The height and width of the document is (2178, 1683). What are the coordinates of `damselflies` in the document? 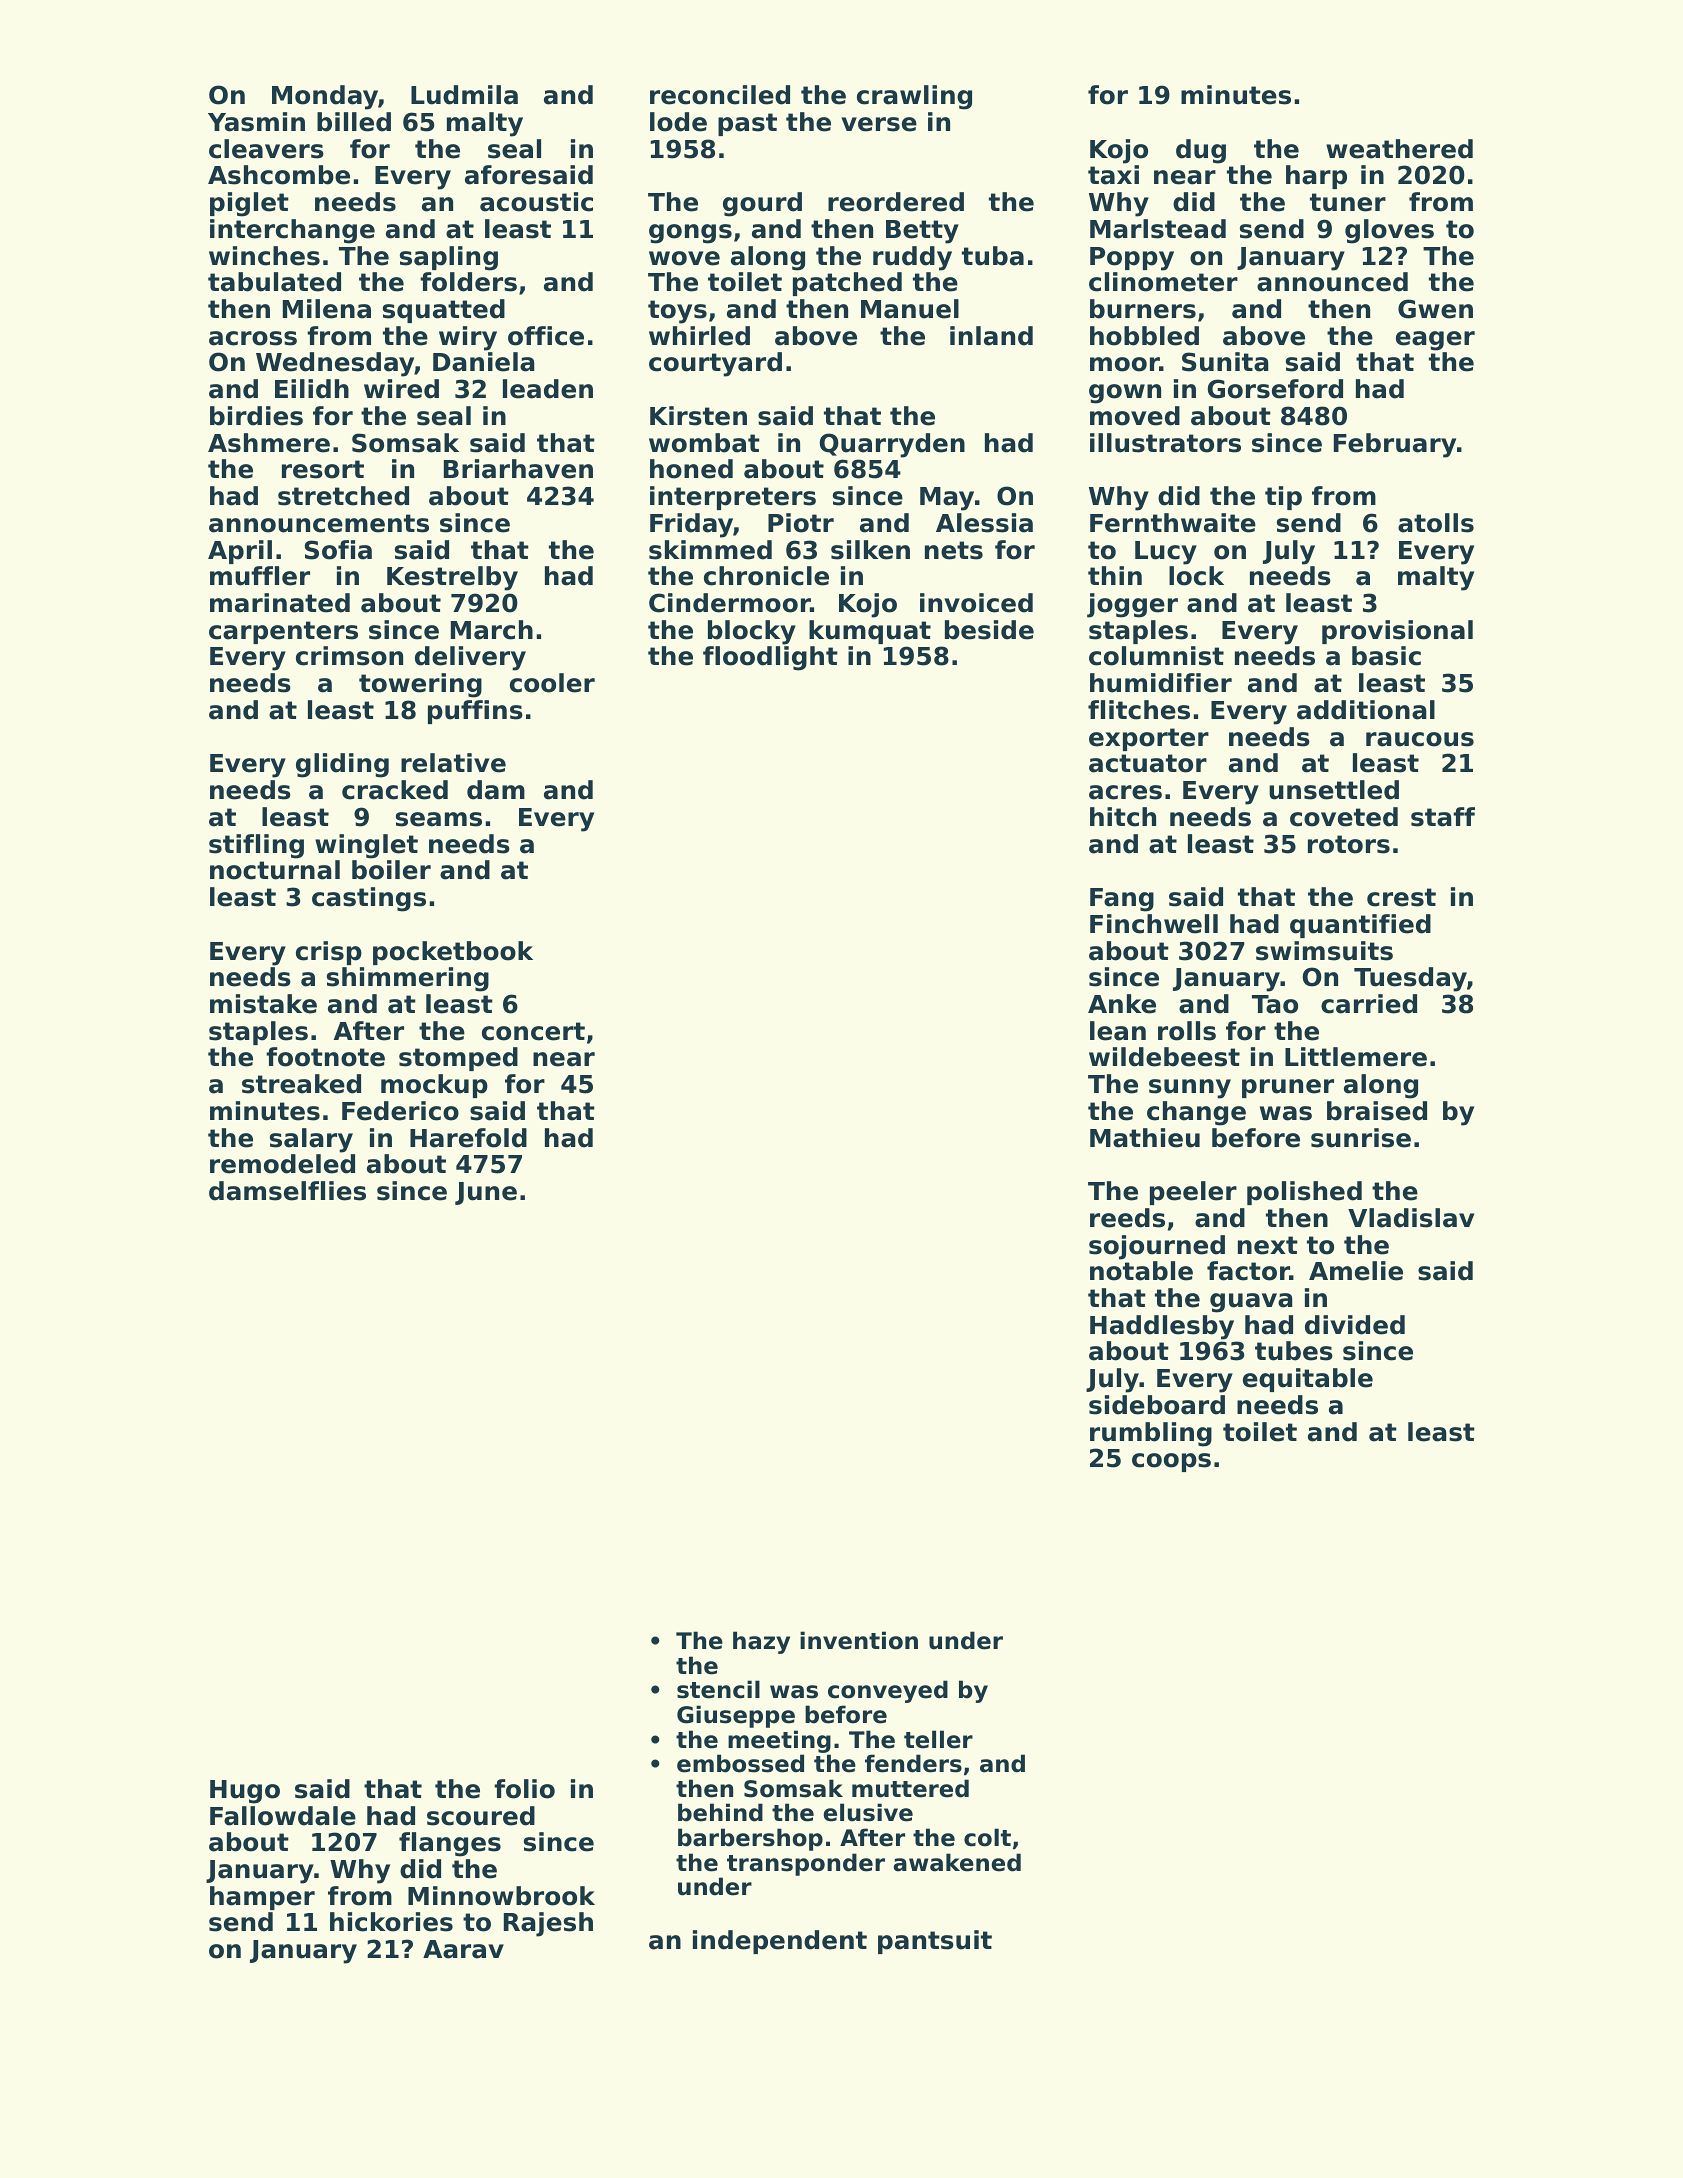 It's located at (287, 1191).
